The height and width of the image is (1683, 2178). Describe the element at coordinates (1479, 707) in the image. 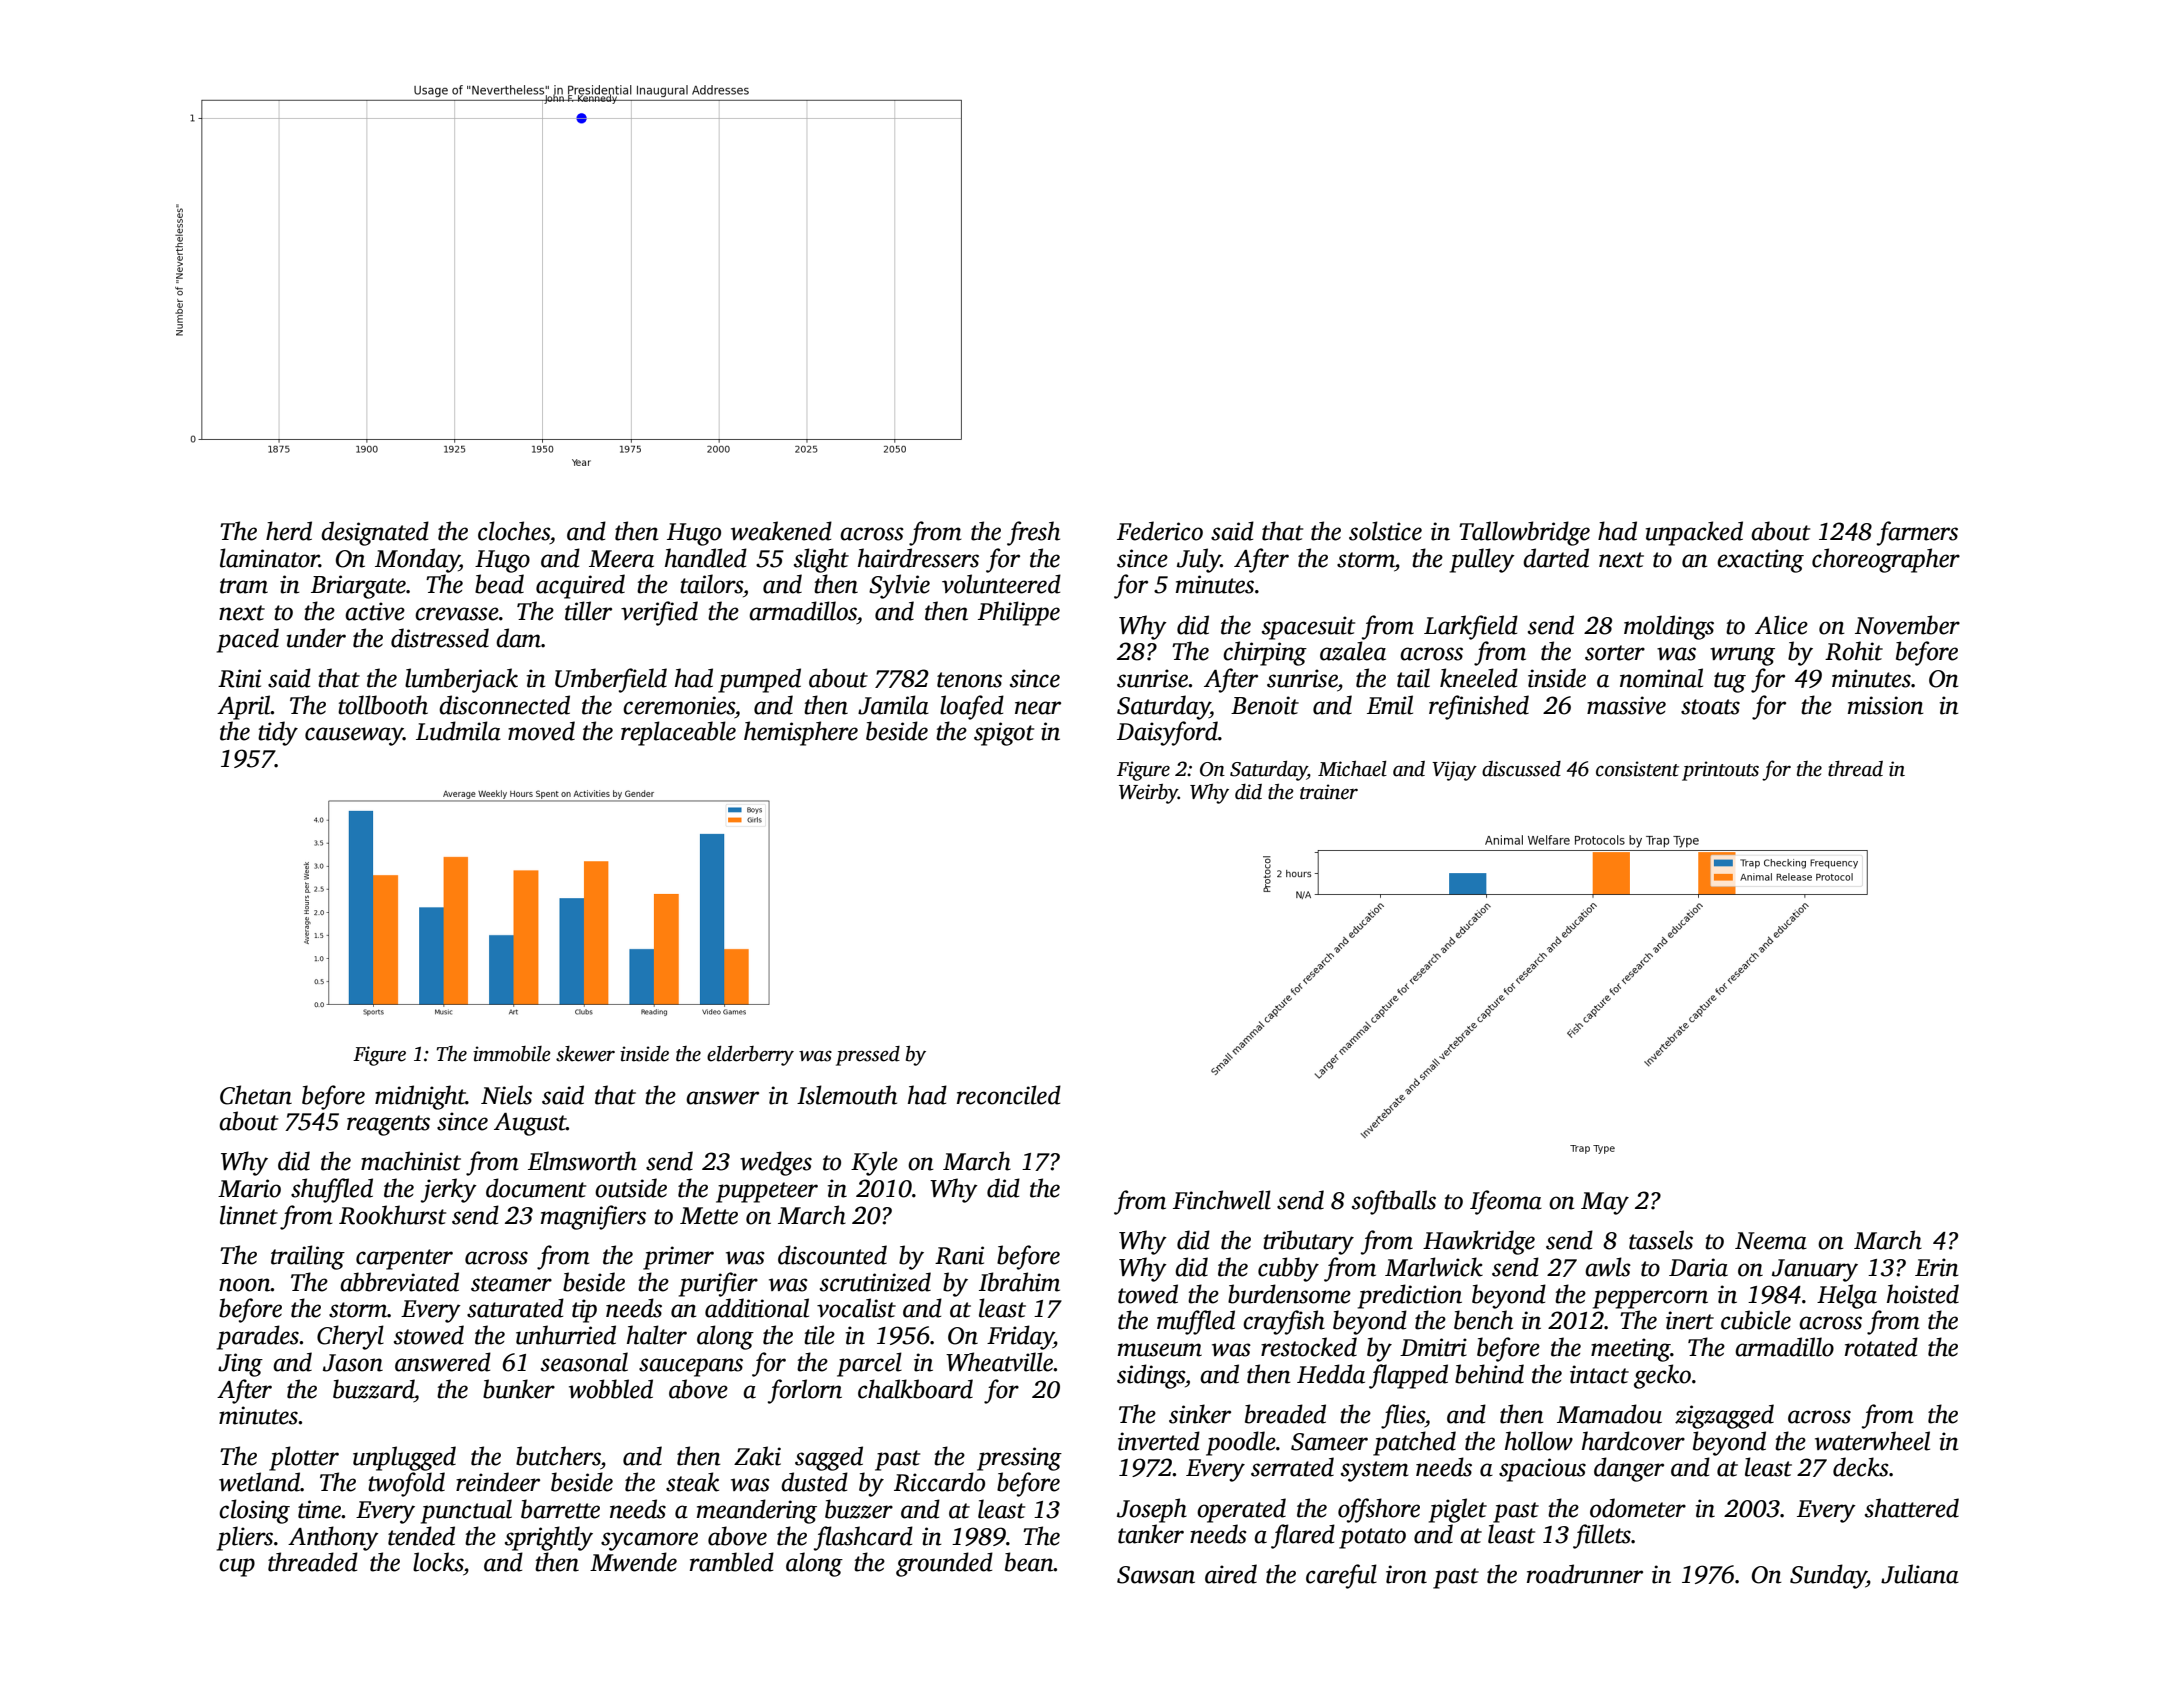

I see `refinished` at that location.
